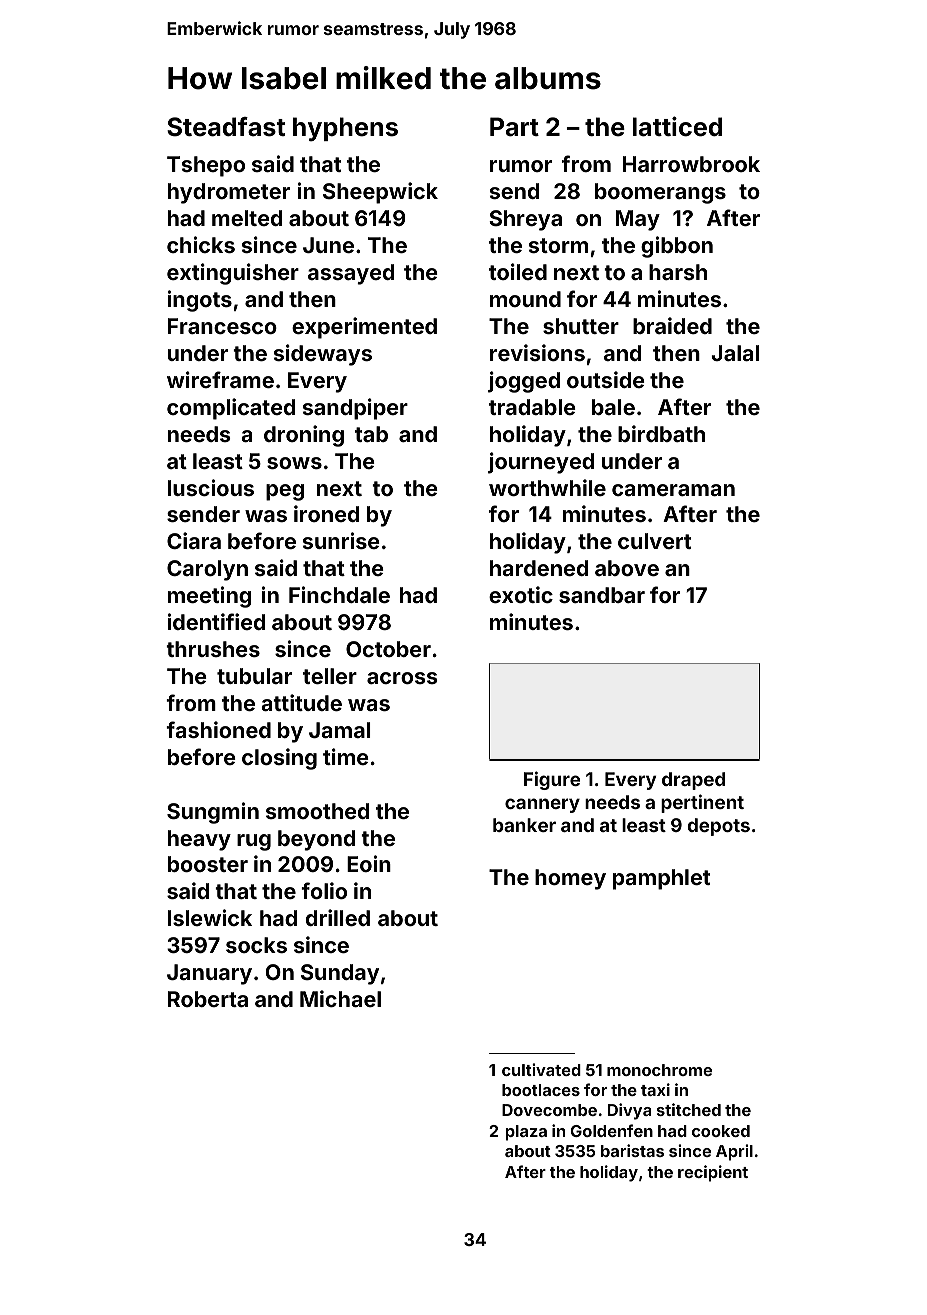  Describe the element at coordinates (660, 193) in the page. I see `boomerangs` at that location.
